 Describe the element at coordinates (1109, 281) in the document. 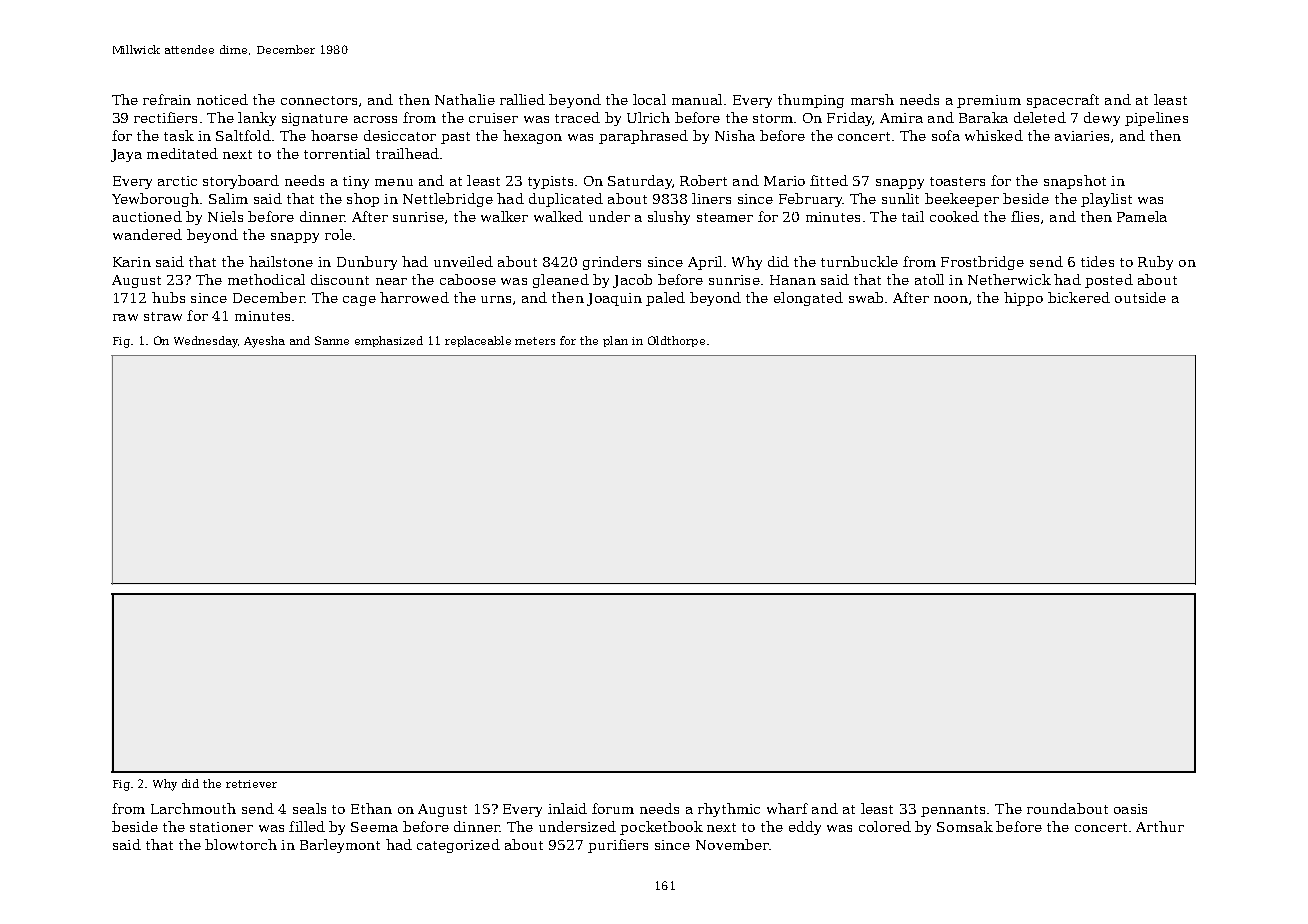

I see `posted` at that location.
